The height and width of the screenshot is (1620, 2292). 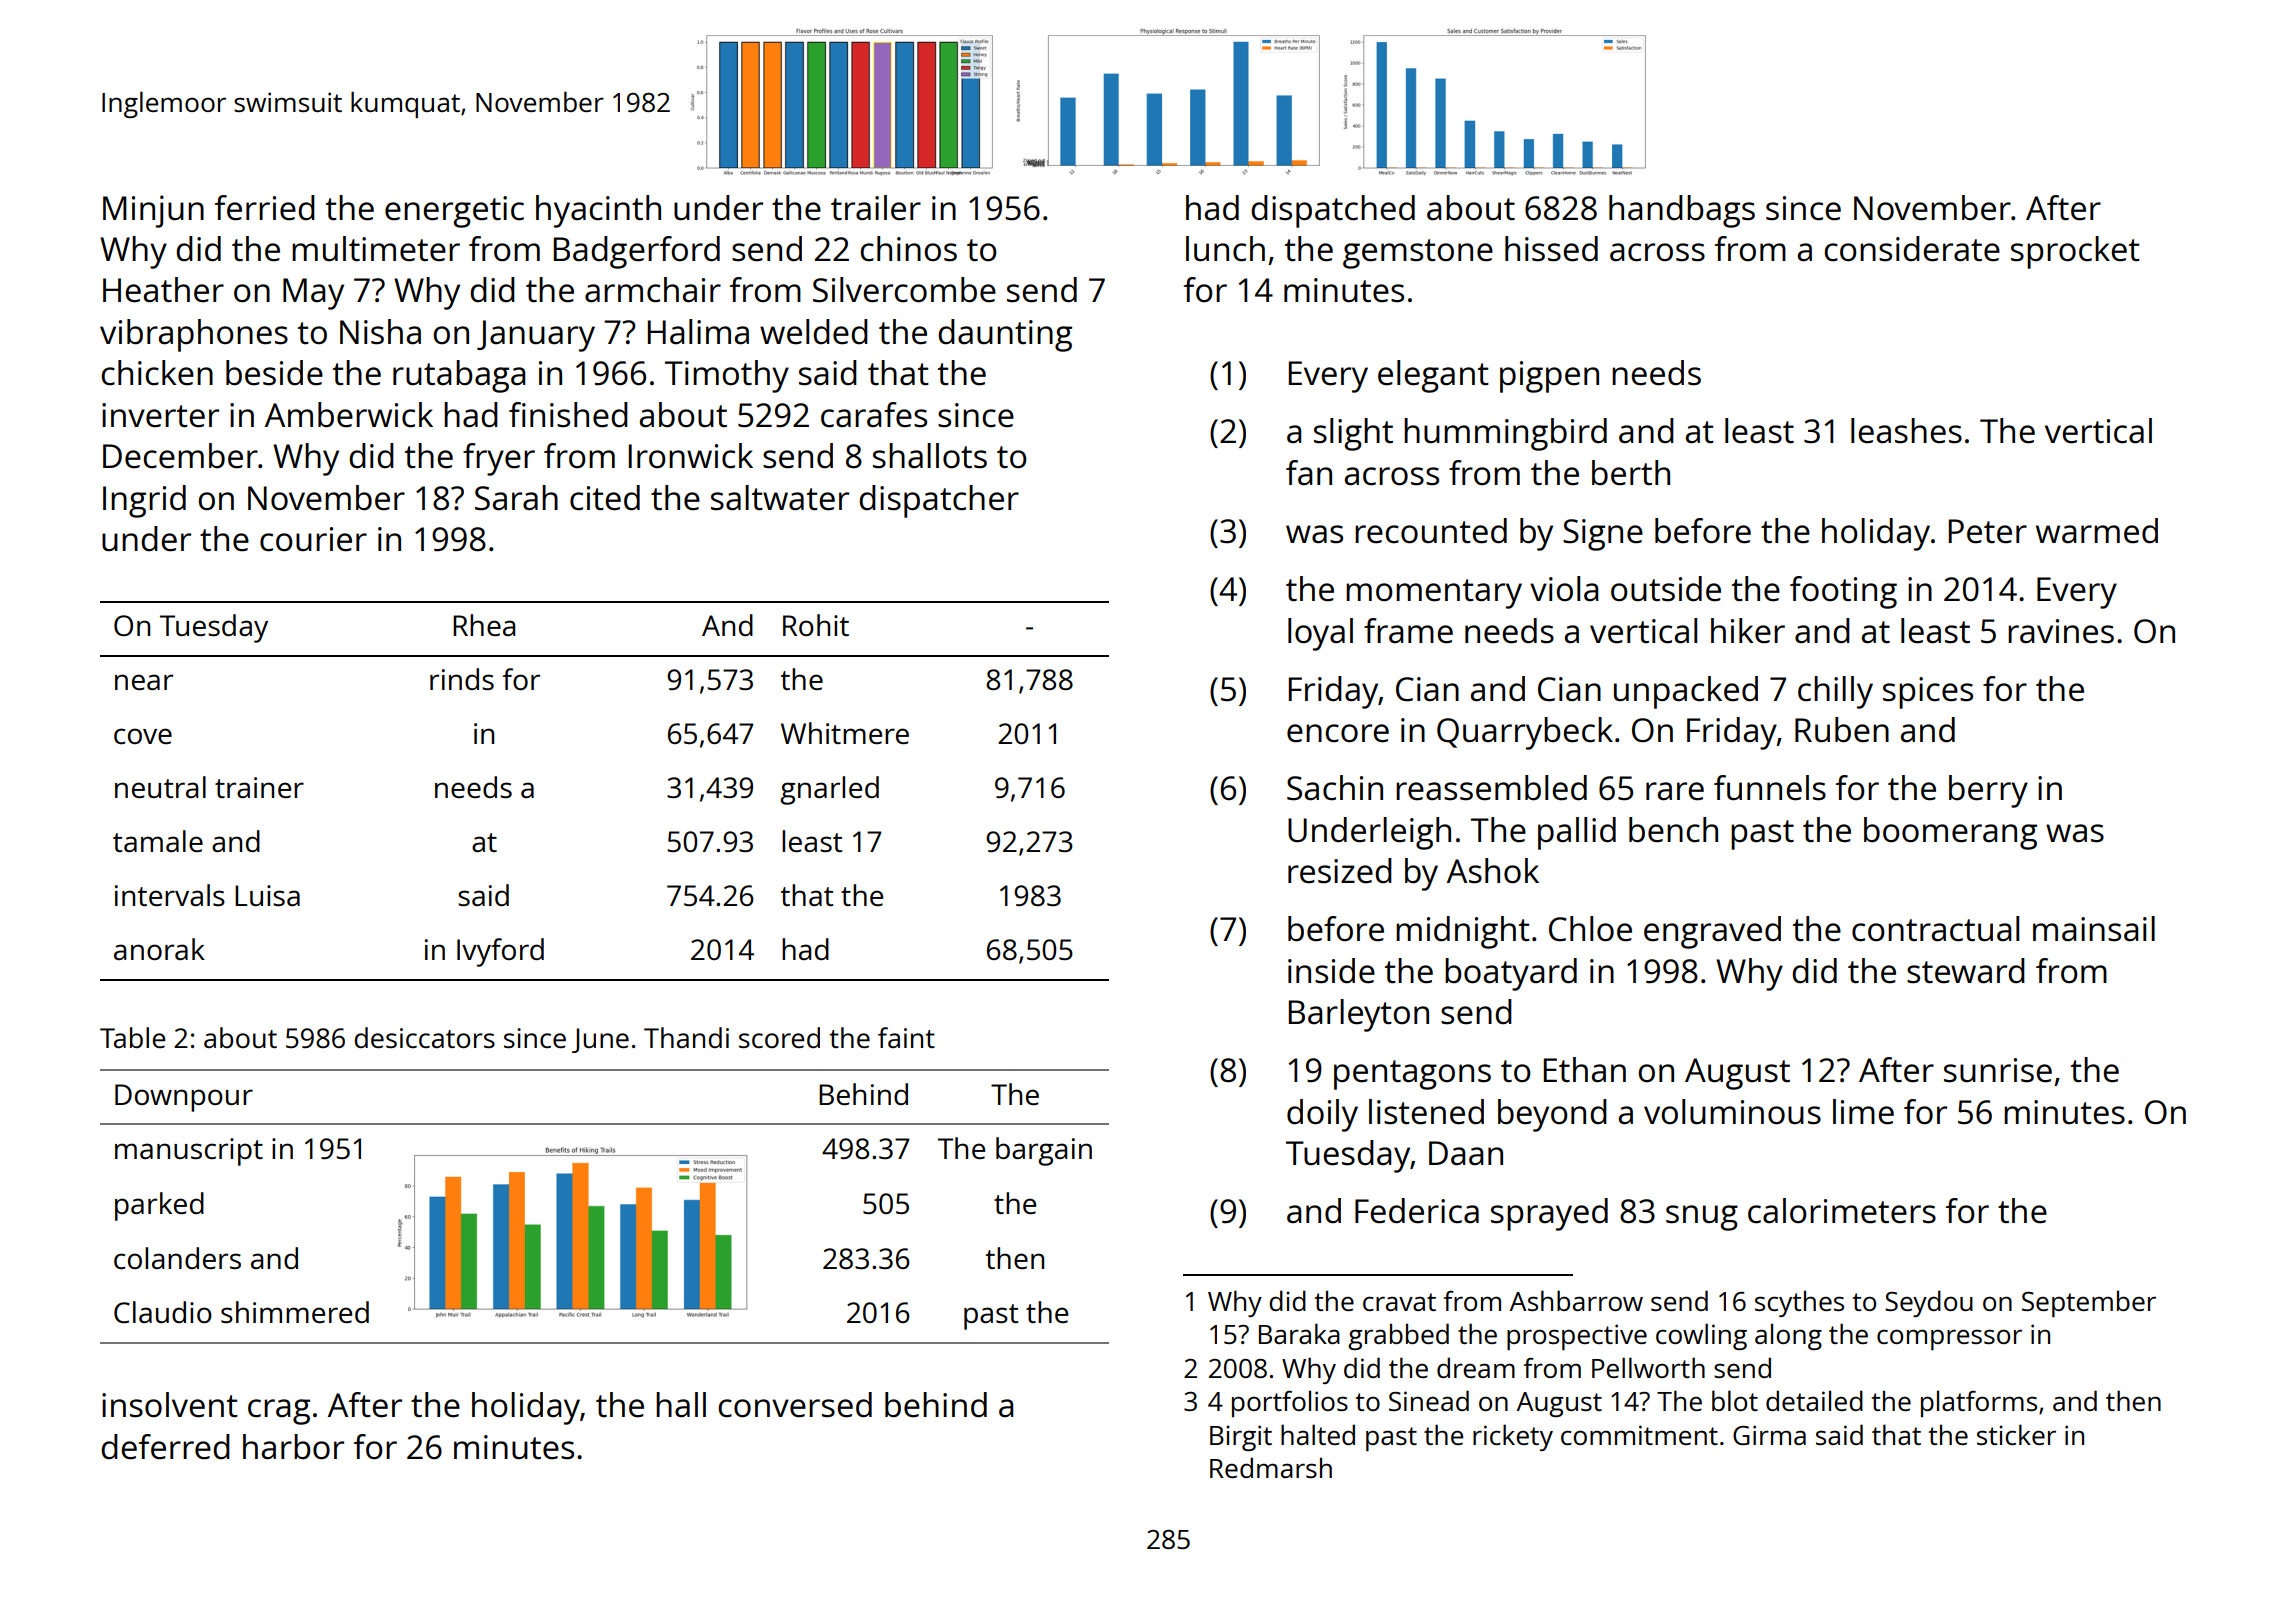 I want to click on bench, so click(x=1673, y=830).
